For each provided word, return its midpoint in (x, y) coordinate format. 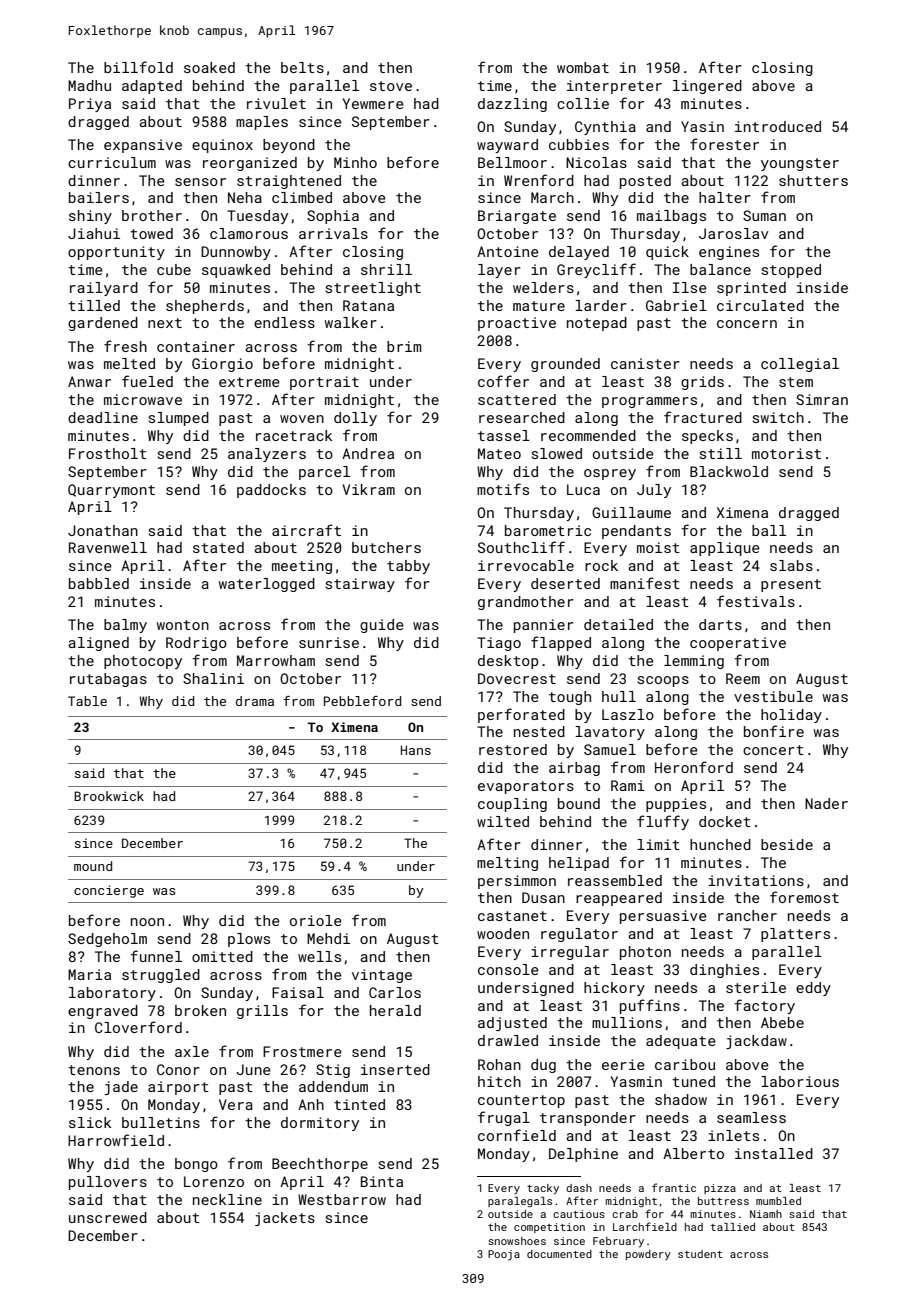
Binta (382, 1181)
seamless (751, 1117)
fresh (125, 346)
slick (90, 1122)
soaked (209, 67)
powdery (648, 1255)
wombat (583, 67)
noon (147, 922)
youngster (800, 164)
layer (499, 271)
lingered (707, 87)
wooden (503, 933)
